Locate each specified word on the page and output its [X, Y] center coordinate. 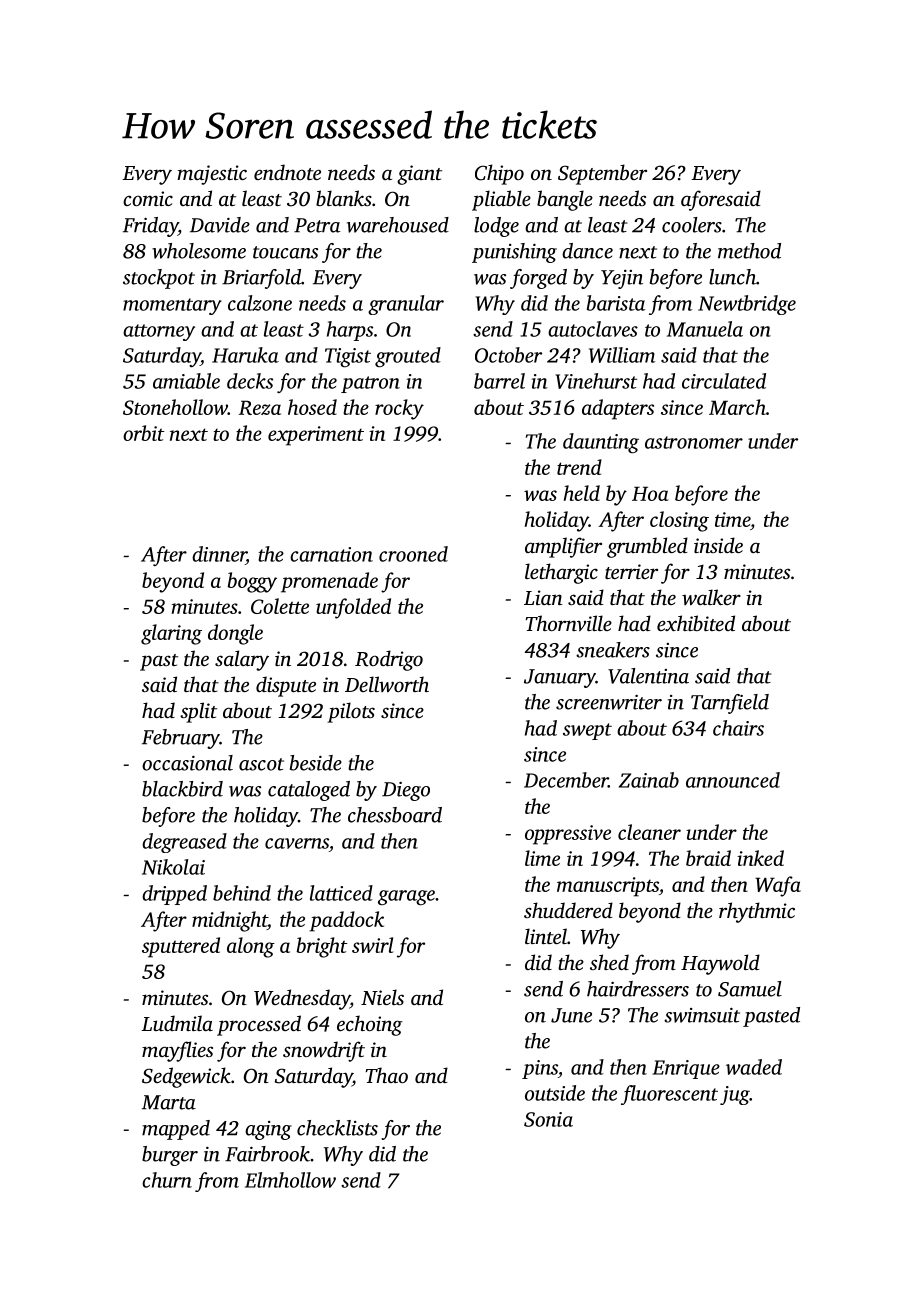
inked [760, 858]
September [602, 174]
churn [167, 1180]
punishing [514, 253]
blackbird [182, 789]
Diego [406, 791]
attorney [159, 332]
